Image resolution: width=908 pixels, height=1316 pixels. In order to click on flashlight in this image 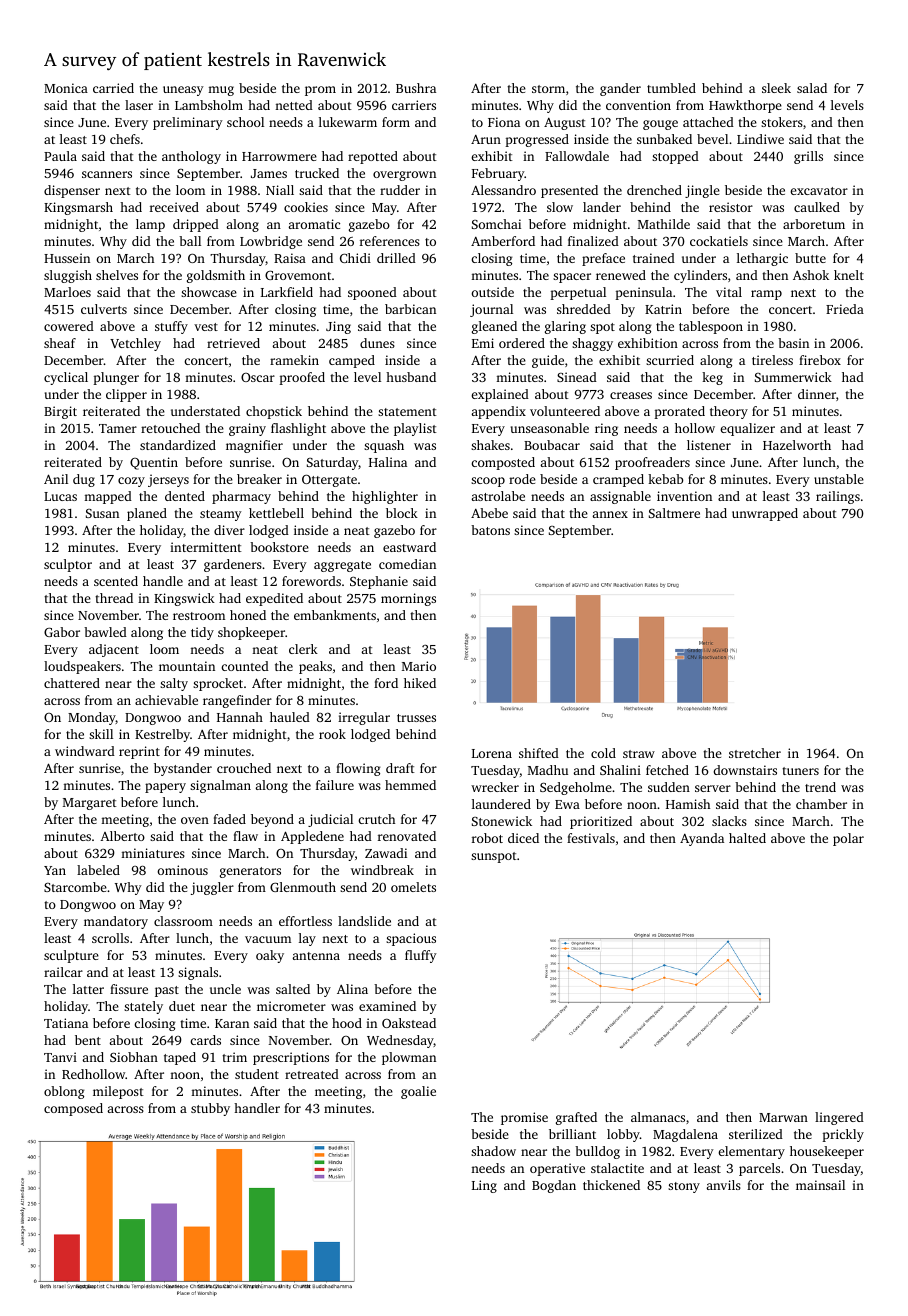, I will do `click(298, 429)`.
